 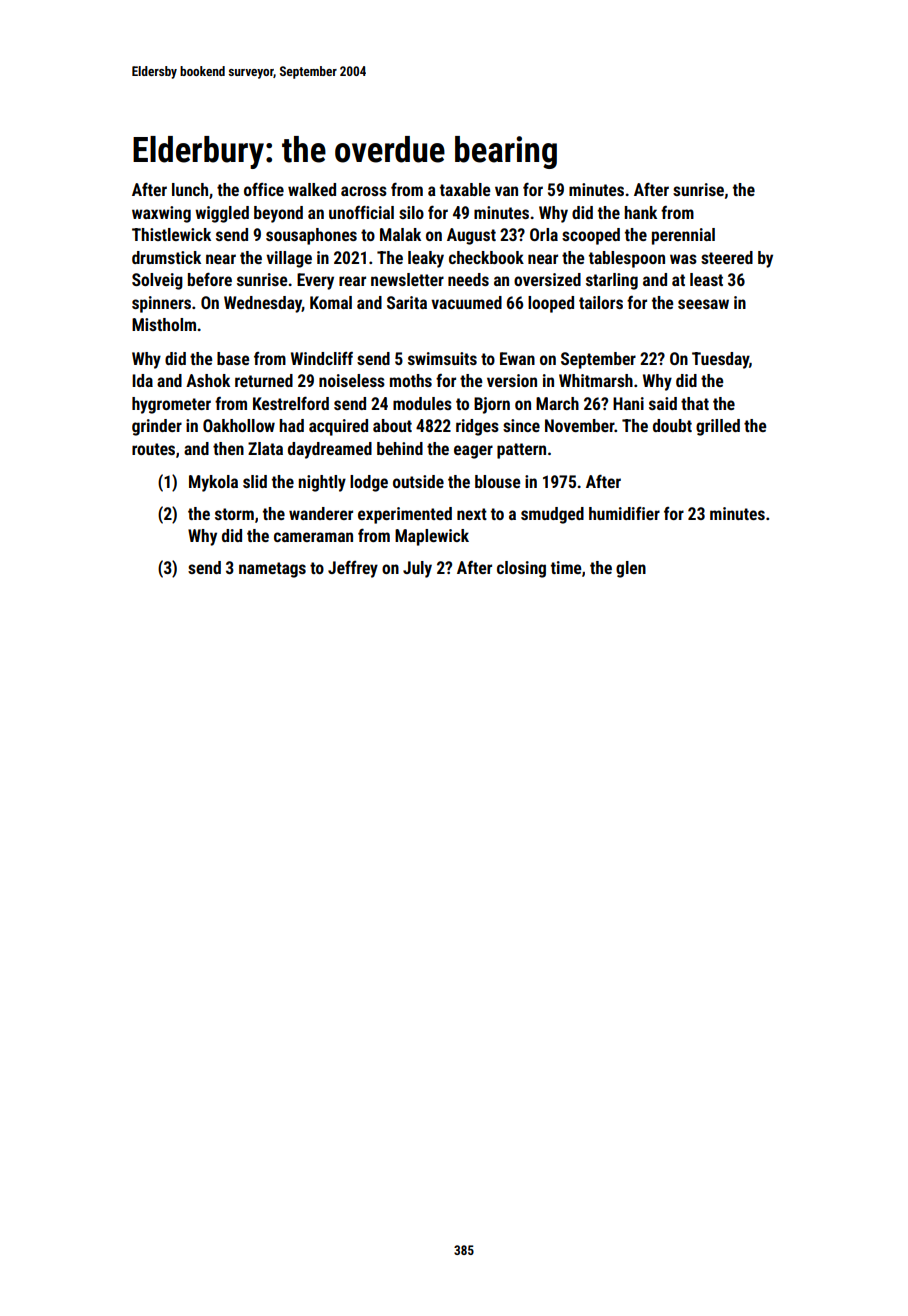 I want to click on eager, so click(x=473, y=452).
